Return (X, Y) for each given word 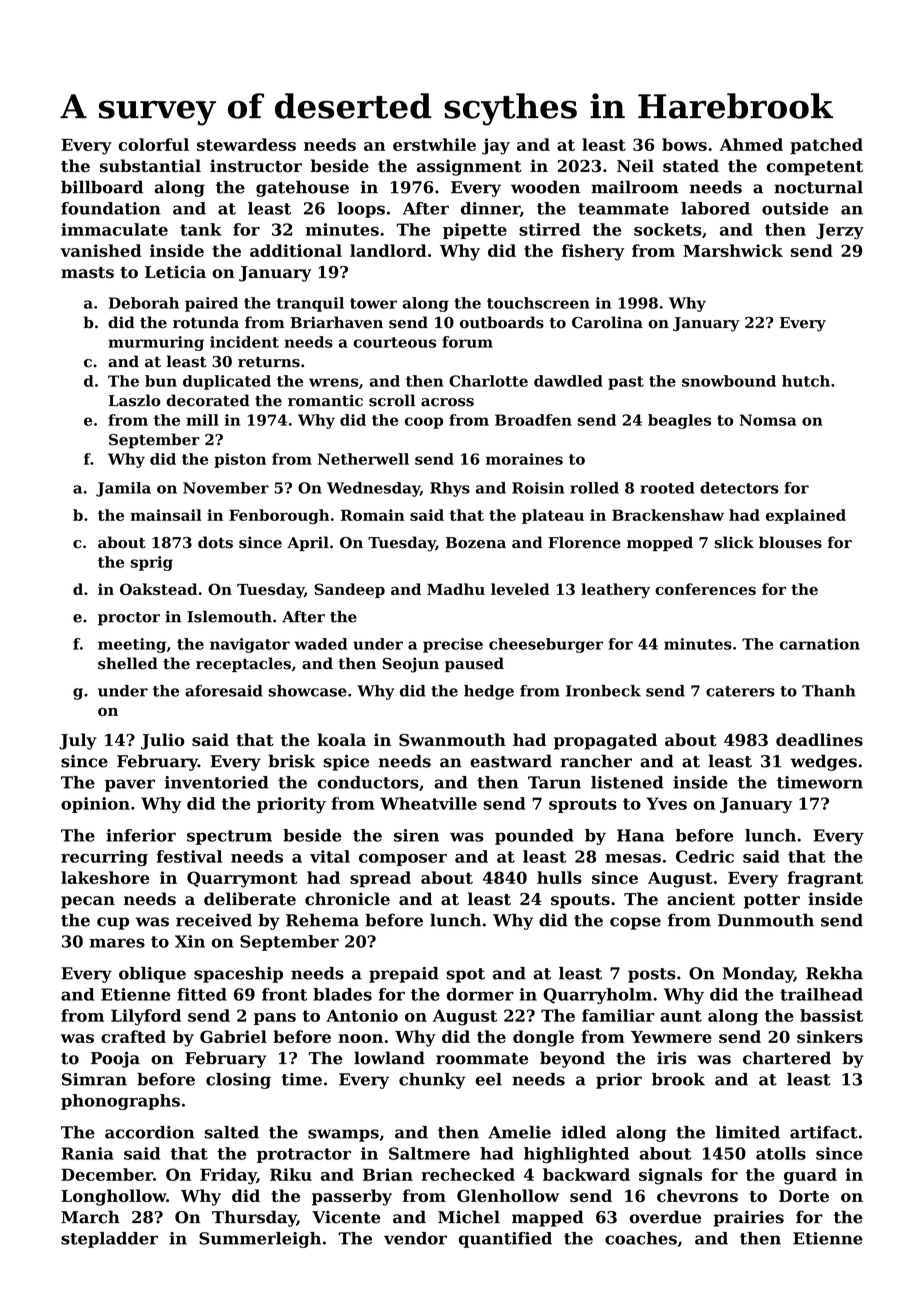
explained (806, 516)
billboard (102, 187)
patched (826, 146)
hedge (489, 692)
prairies (749, 1218)
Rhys (450, 489)
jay (496, 146)
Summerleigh (260, 1240)
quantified (505, 1240)
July (78, 741)
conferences (705, 589)
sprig (152, 563)
